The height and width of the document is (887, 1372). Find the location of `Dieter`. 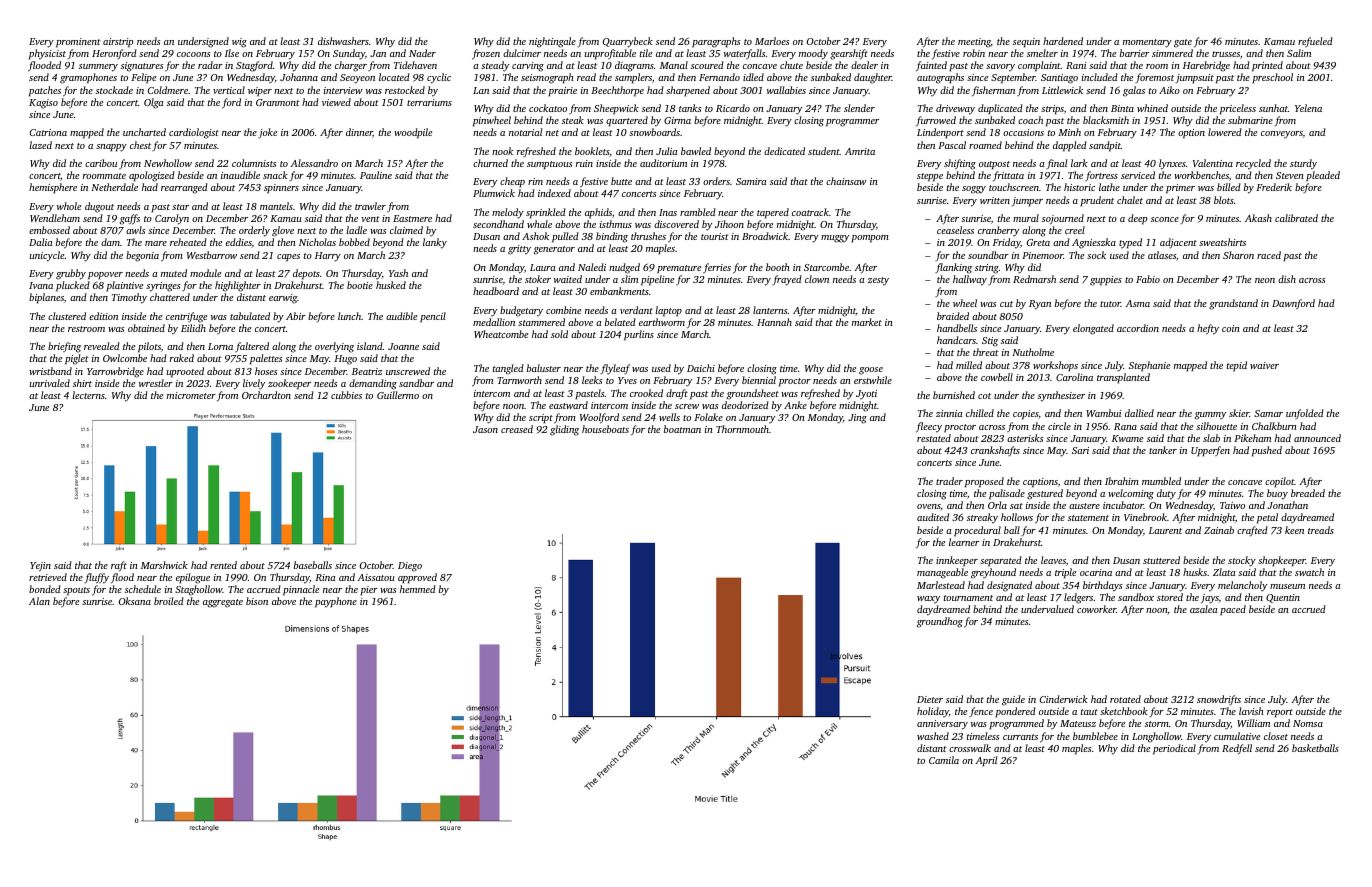

Dieter is located at coordinates (930, 699).
